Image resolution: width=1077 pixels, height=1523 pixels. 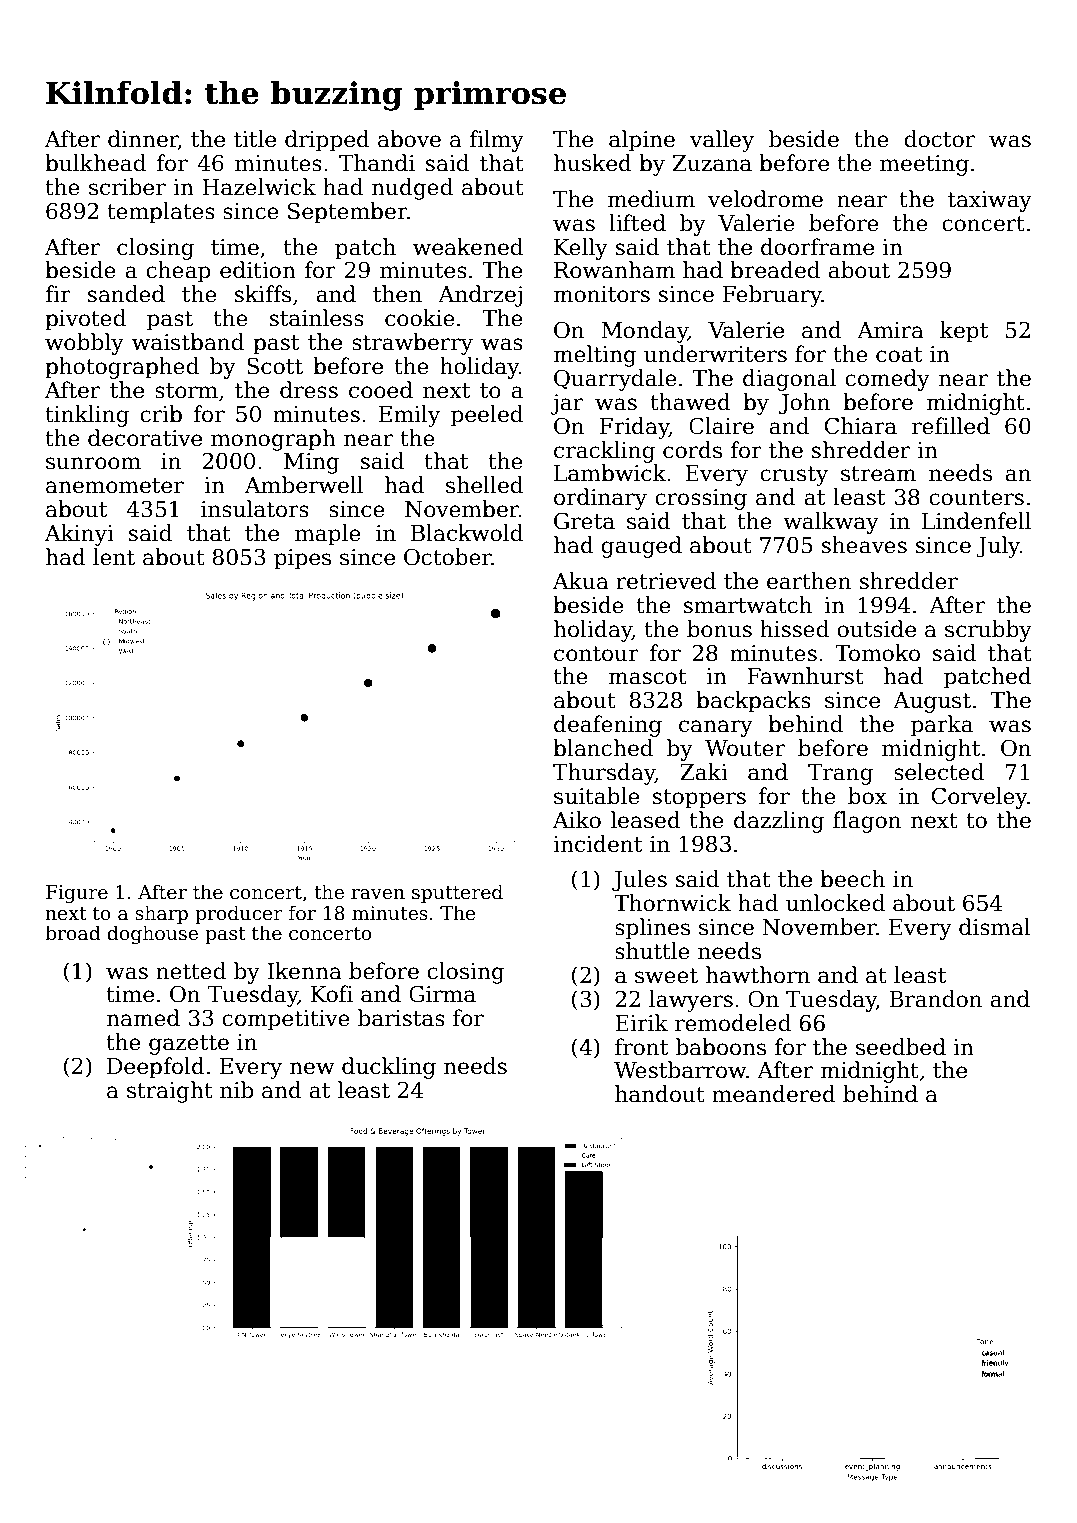 What do you see at coordinates (924, 165) in the screenshot?
I see `meeting` at bounding box center [924, 165].
